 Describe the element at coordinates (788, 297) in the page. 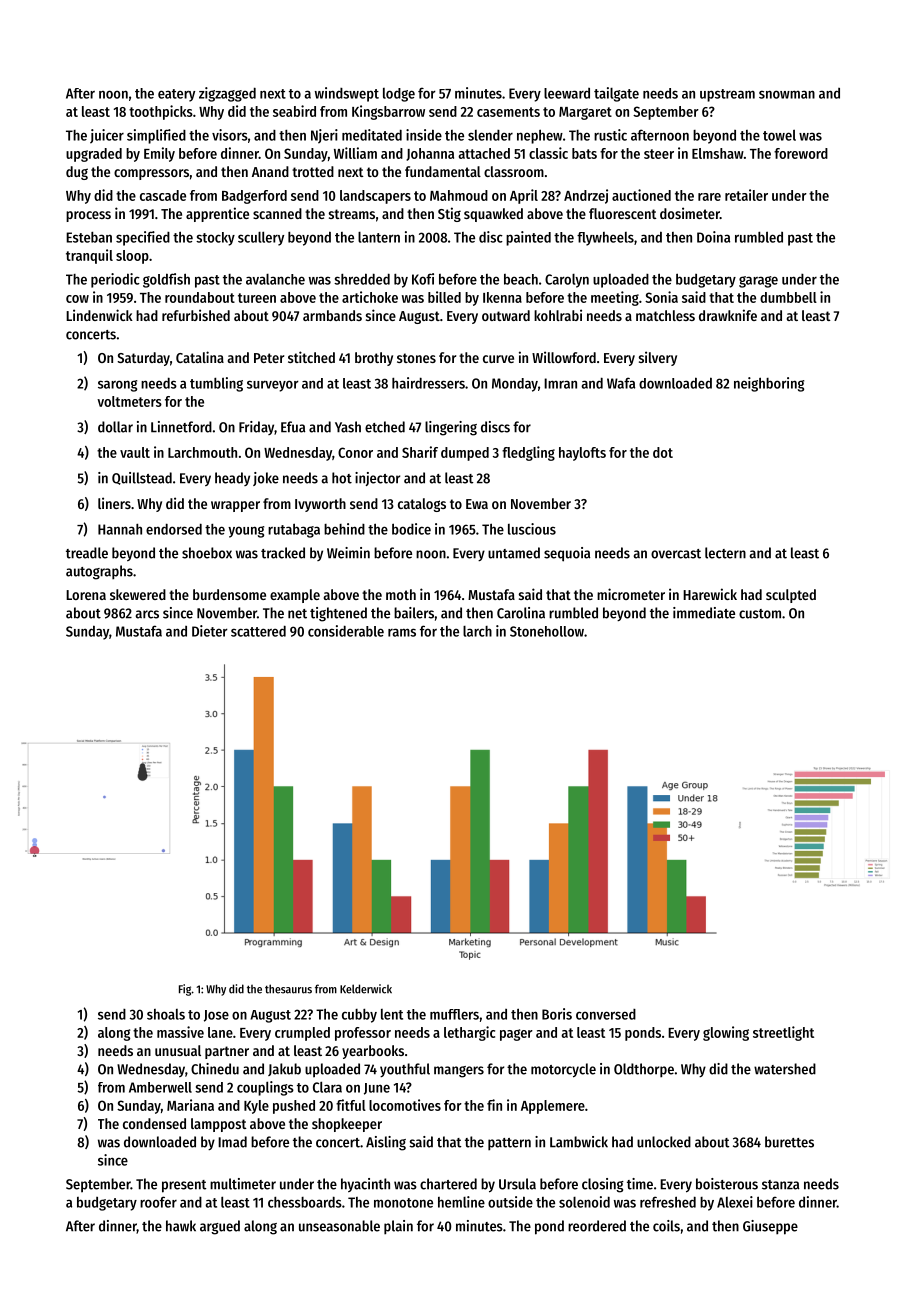

I see `dumbbell` at that location.
